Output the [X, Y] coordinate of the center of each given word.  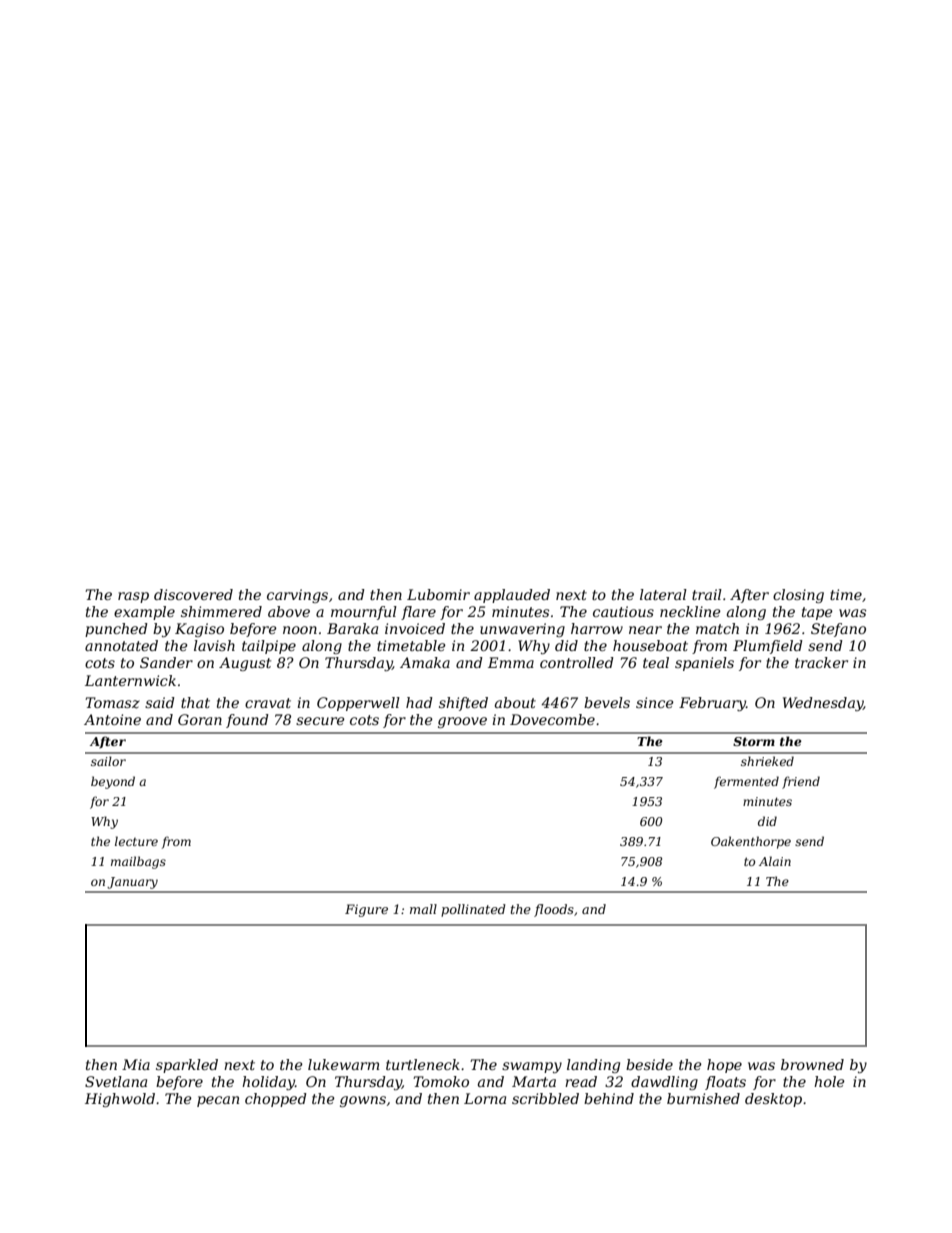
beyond [113, 782]
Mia [136, 1064]
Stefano [838, 630]
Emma [511, 662]
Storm [754, 741]
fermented [746, 782]
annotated [121, 645]
